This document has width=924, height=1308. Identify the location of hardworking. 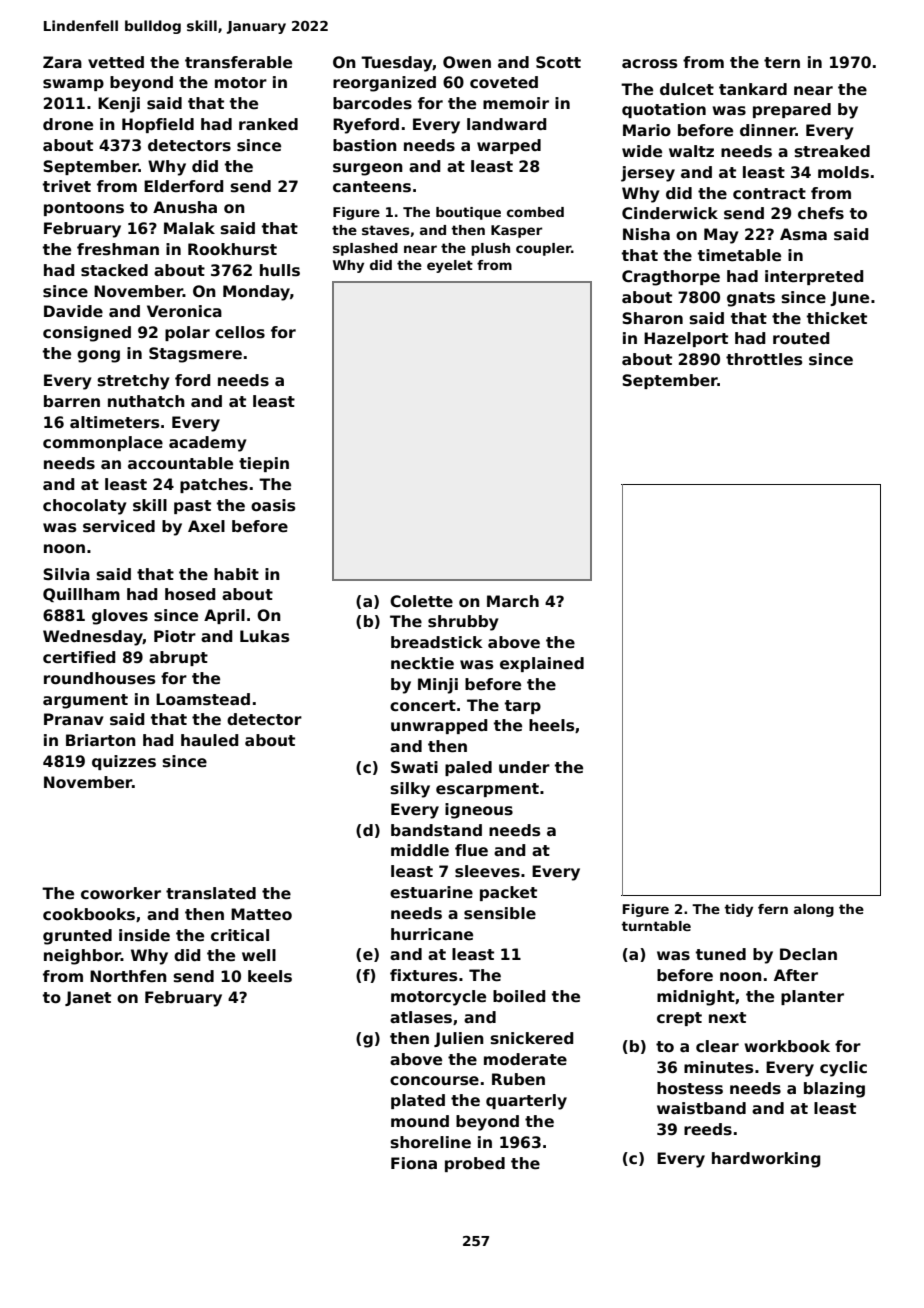
(766, 1160).
